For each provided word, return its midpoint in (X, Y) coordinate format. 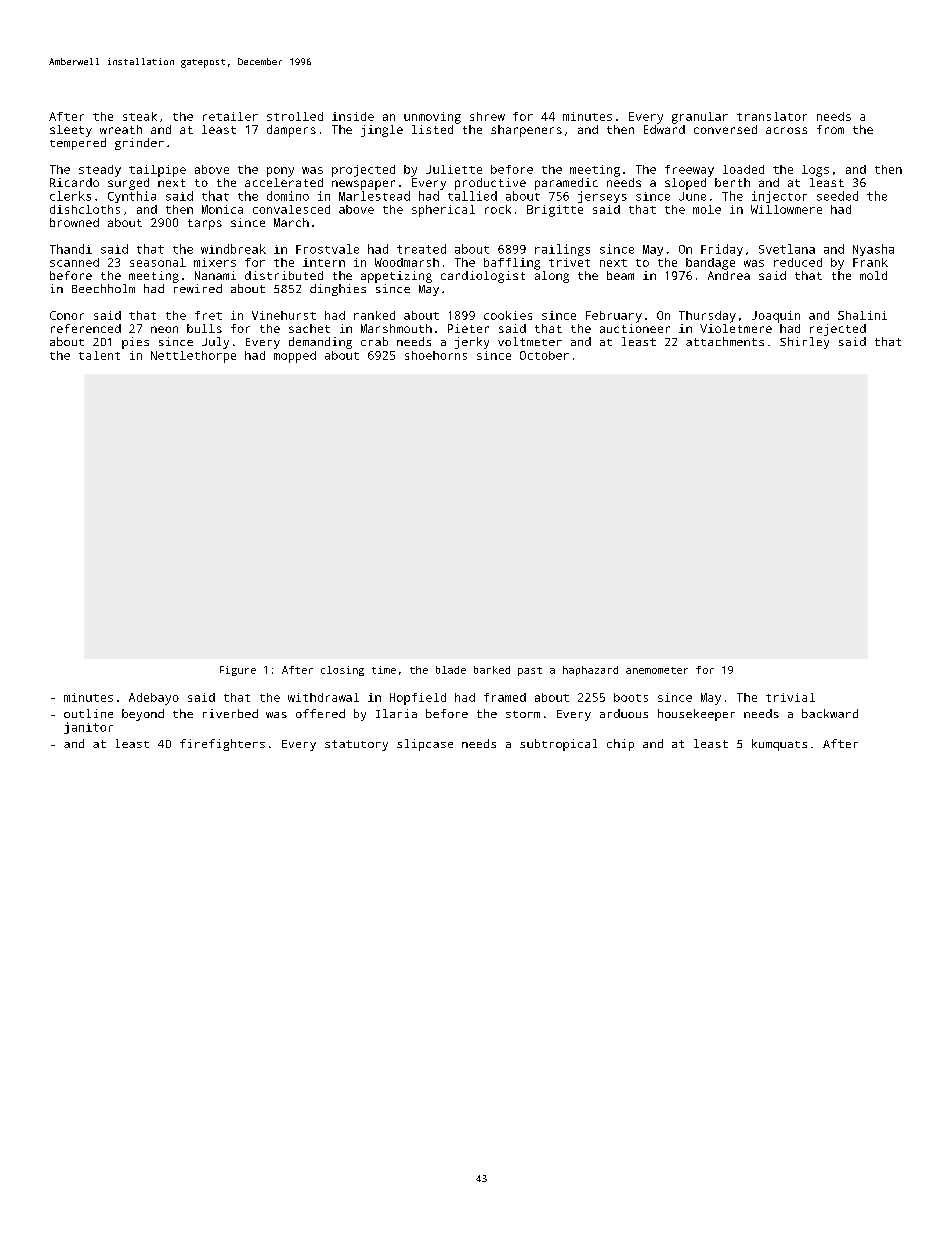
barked (492, 670)
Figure (238, 671)
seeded (837, 196)
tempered (78, 144)
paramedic (566, 184)
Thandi (71, 249)
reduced (798, 262)
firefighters (222, 745)
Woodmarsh (407, 262)
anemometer (657, 670)
